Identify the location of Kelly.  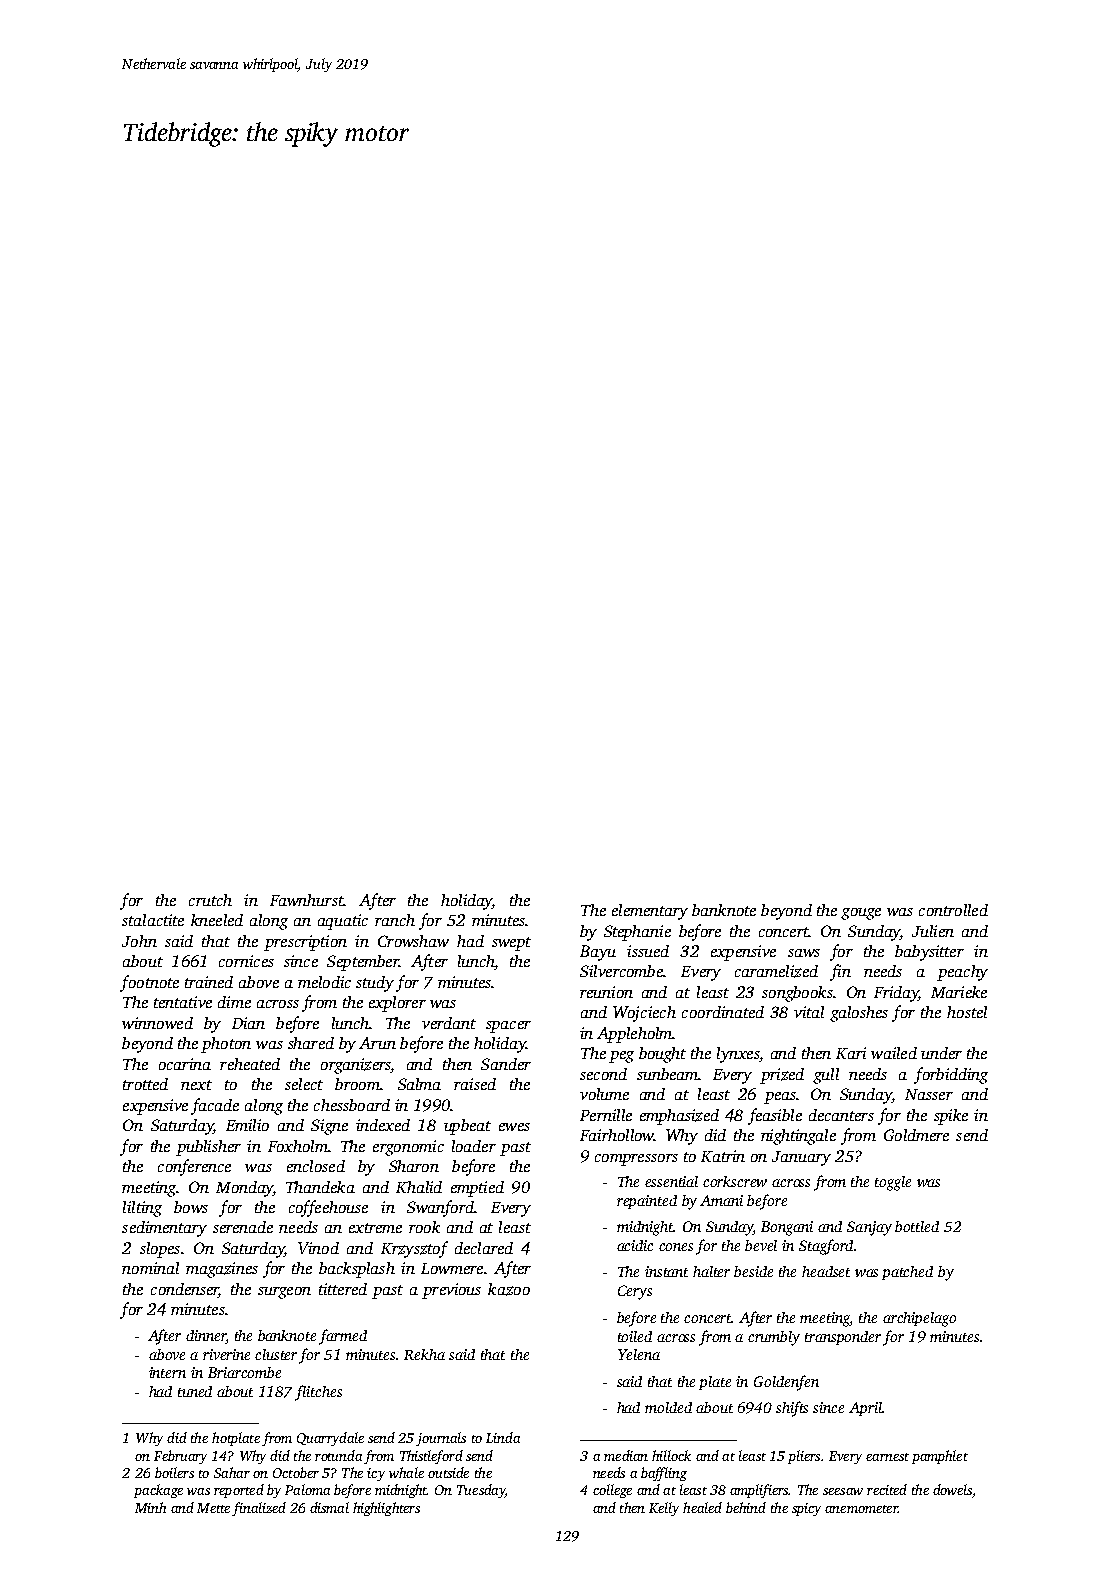
(664, 1509).
